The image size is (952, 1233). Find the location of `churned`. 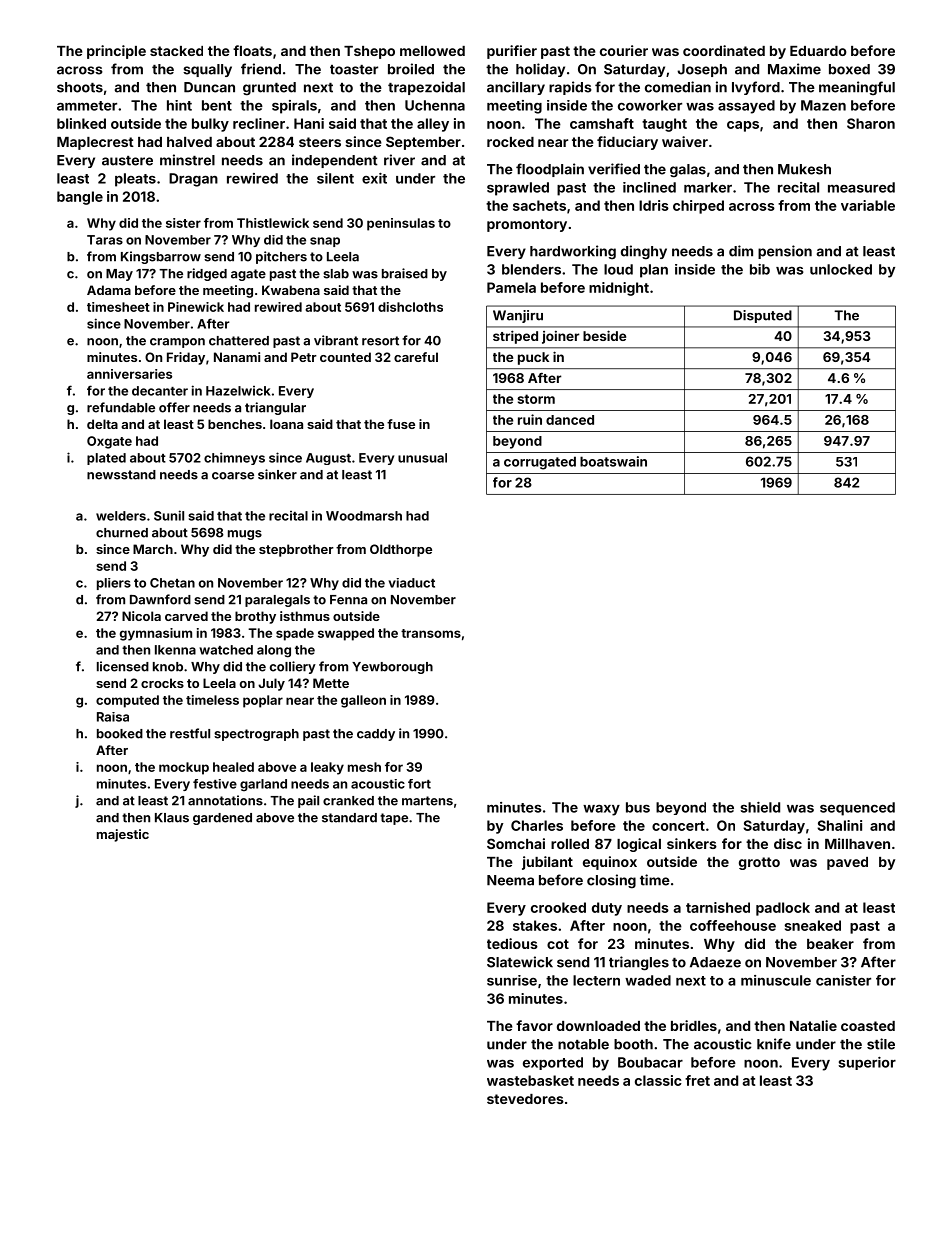

churned is located at coordinates (122, 533).
